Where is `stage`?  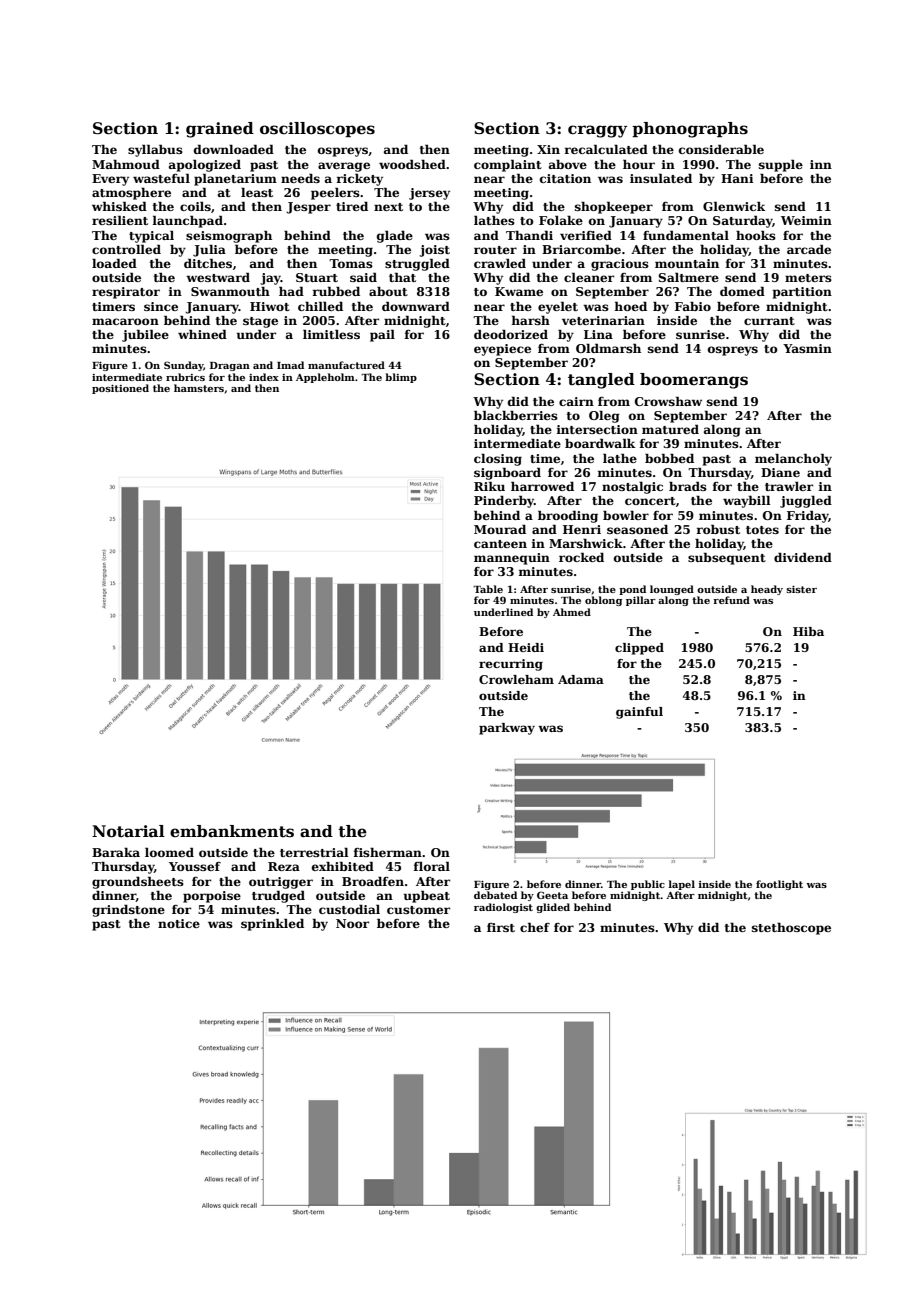
stage is located at coordinates (260, 322).
